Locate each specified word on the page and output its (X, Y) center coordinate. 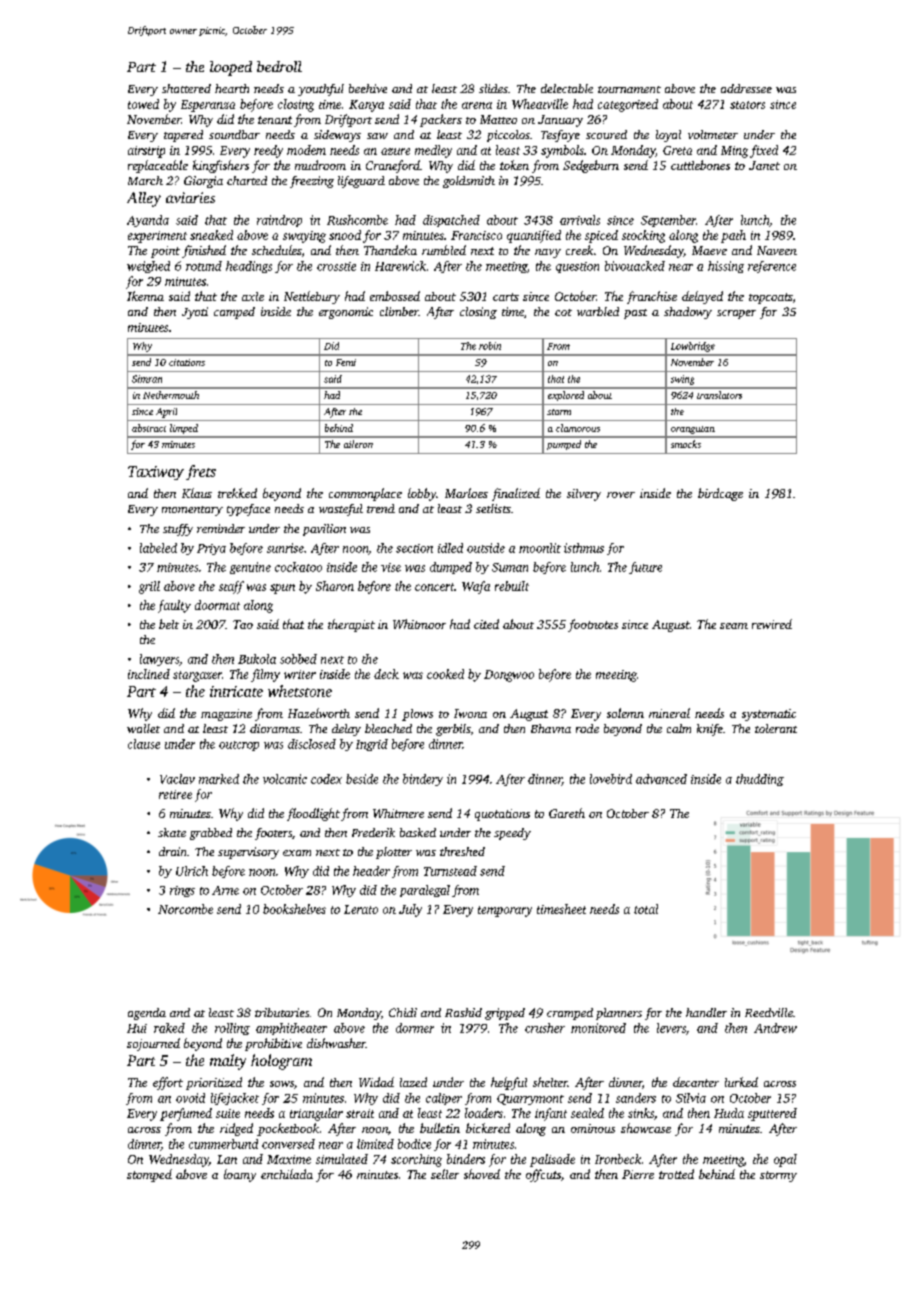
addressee (746, 88)
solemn (625, 713)
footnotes (593, 625)
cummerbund (223, 1144)
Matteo (498, 119)
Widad (376, 1082)
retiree (175, 794)
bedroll (279, 66)
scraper (736, 314)
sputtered (772, 1114)
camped (234, 313)
